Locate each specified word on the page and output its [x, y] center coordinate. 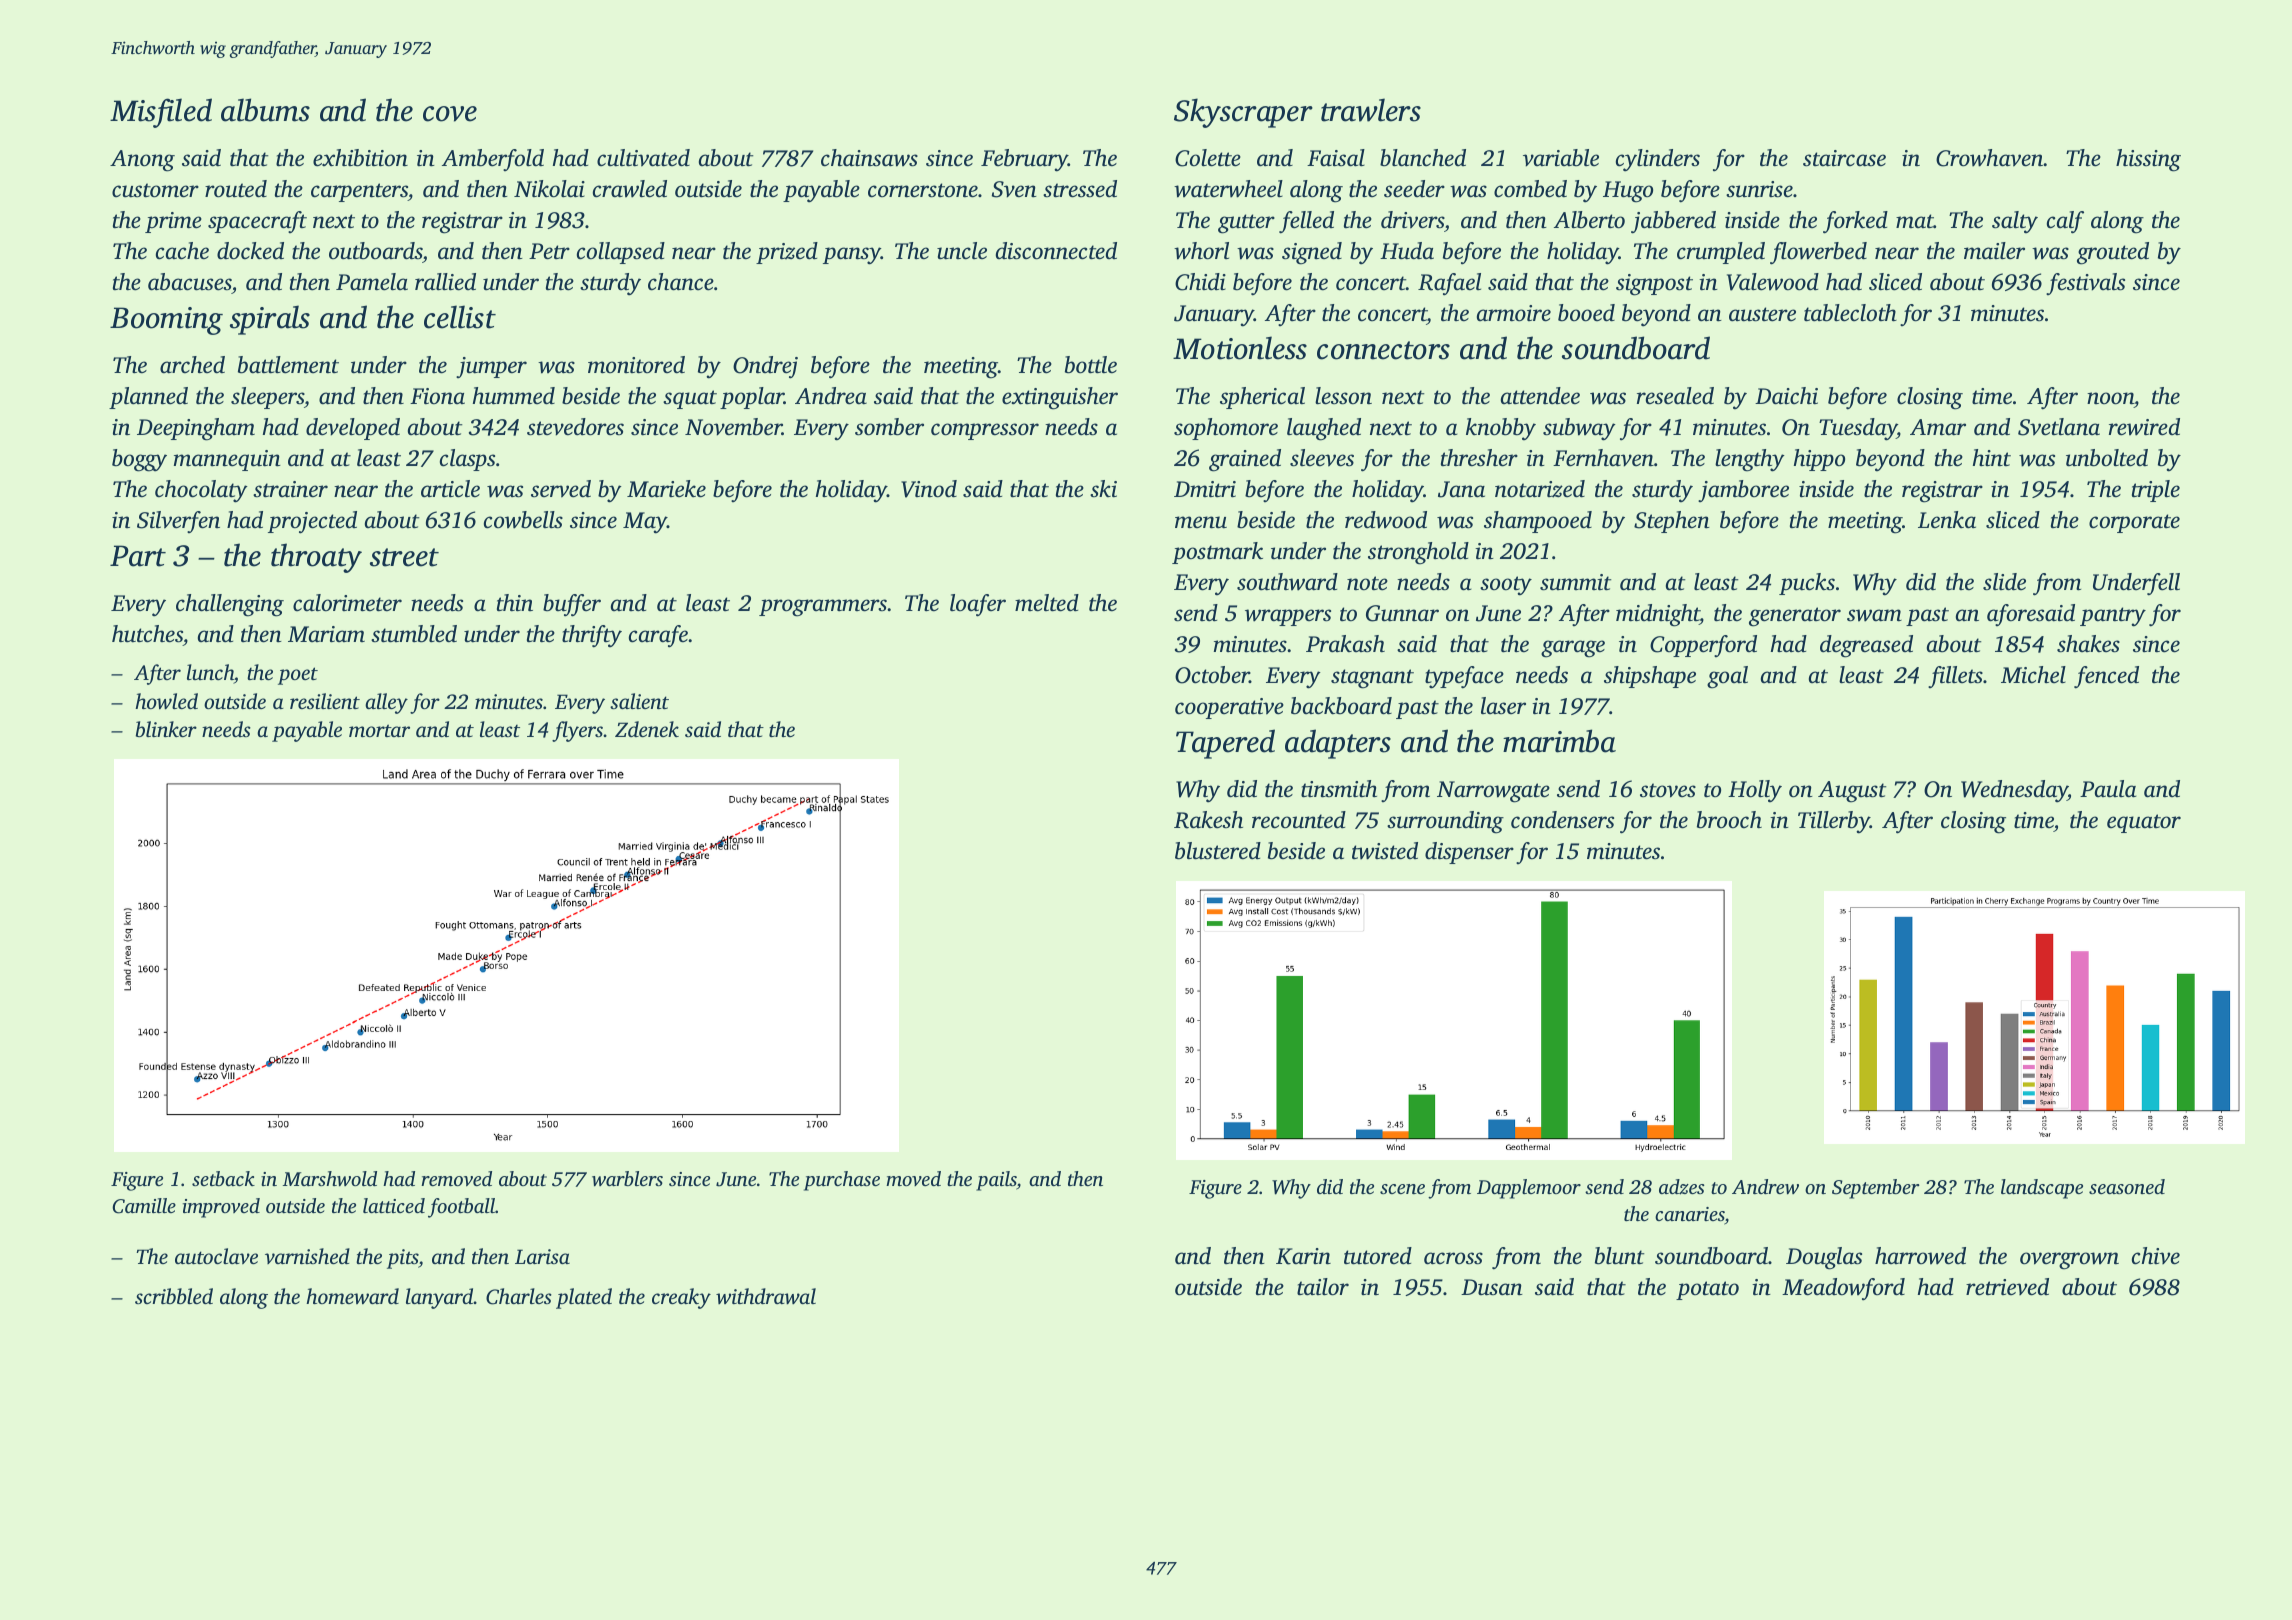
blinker [166, 729]
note [1367, 583]
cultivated [643, 158]
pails [996, 1181]
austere [1762, 314]
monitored [636, 365]
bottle [1091, 365]
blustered [1218, 851]
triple [2156, 491]
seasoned [2127, 1186]
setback [223, 1178]
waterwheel [1228, 189]
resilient [325, 701]
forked [1855, 222]
